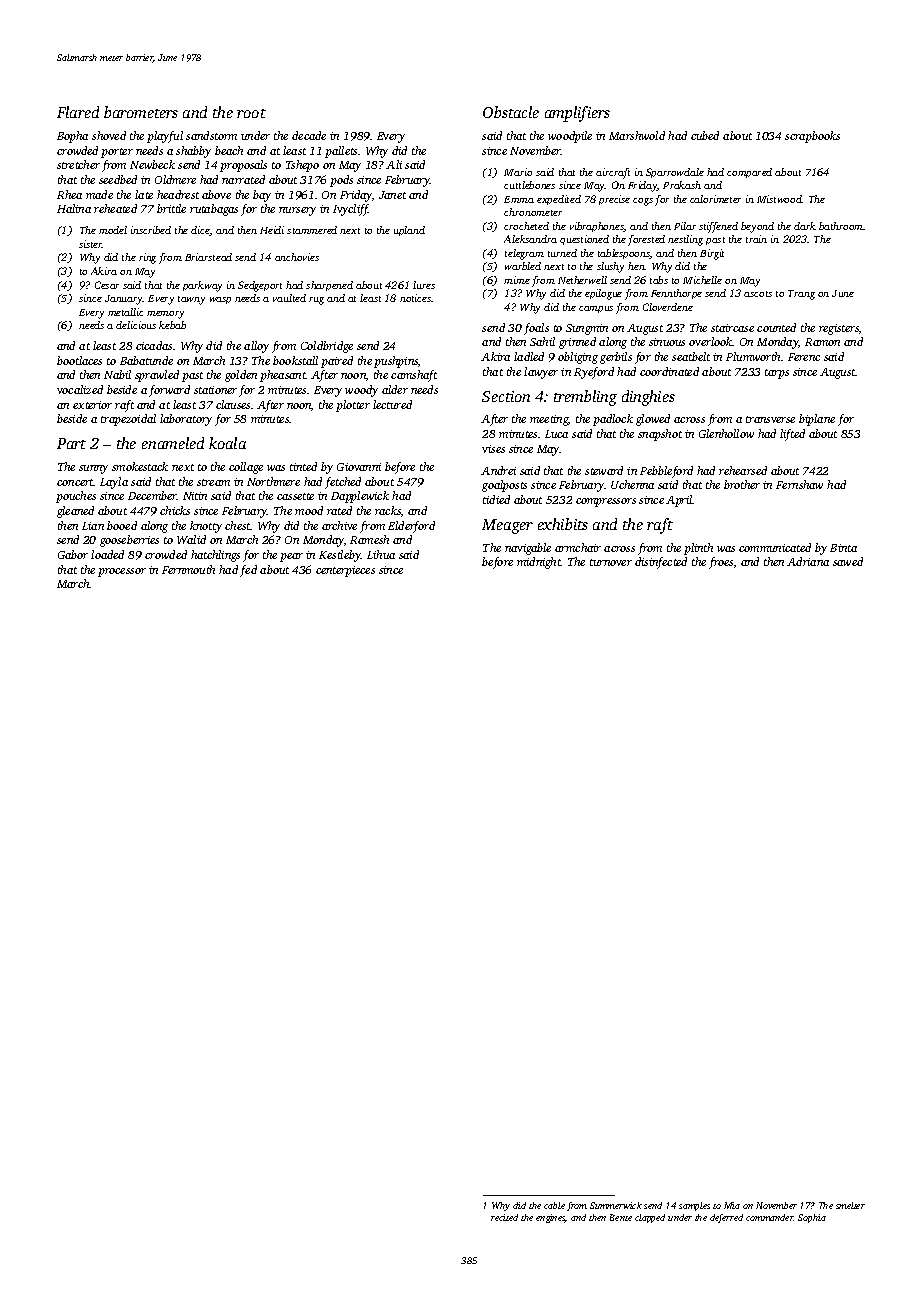 This screenshot has width=924, height=1308. What do you see at coordinates (220, 300) in the screenshot?
I see `wasp` at bounding box center [220, 300].
